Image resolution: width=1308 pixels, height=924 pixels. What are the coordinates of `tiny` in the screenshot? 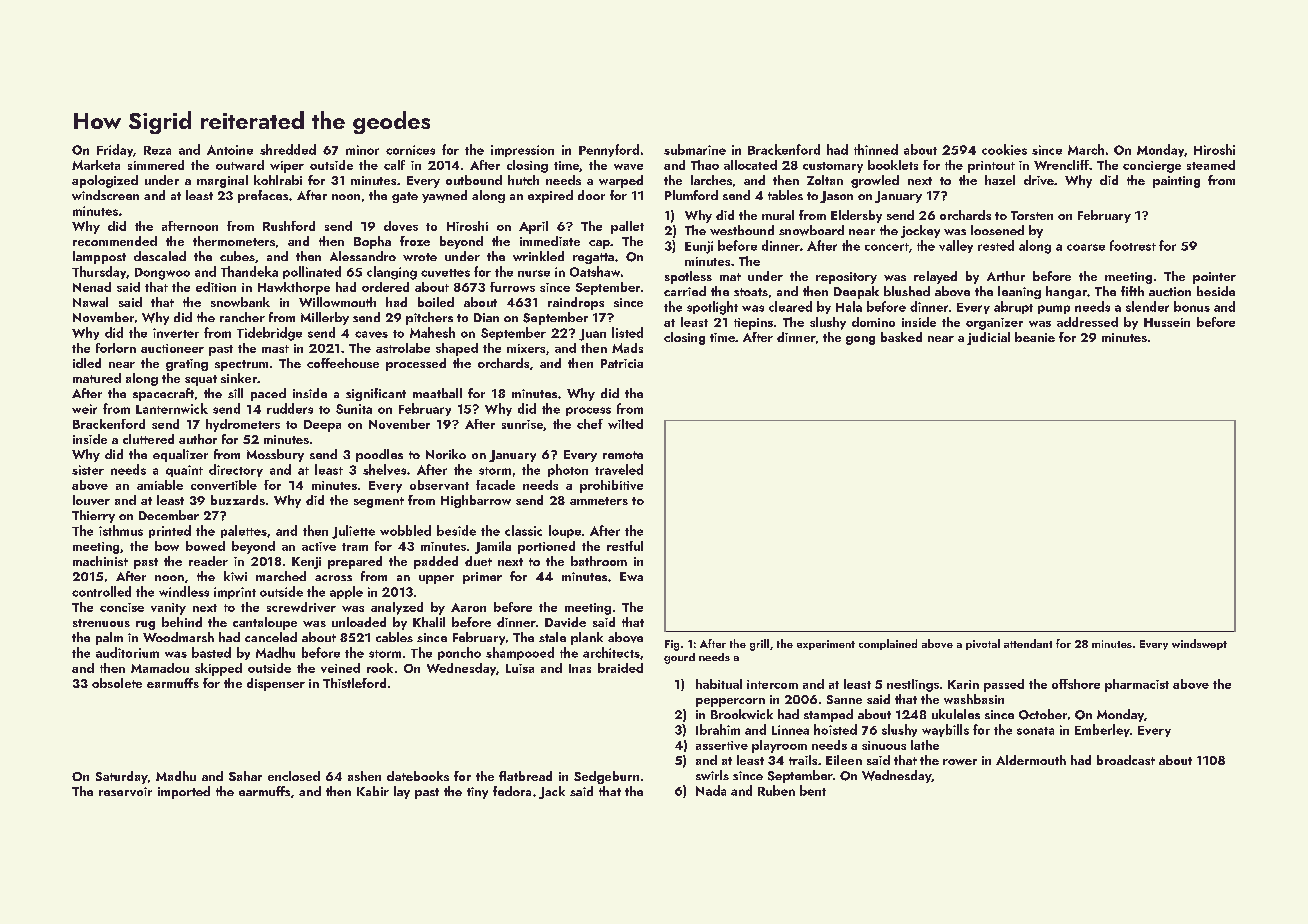 It's located at (477, 793).
